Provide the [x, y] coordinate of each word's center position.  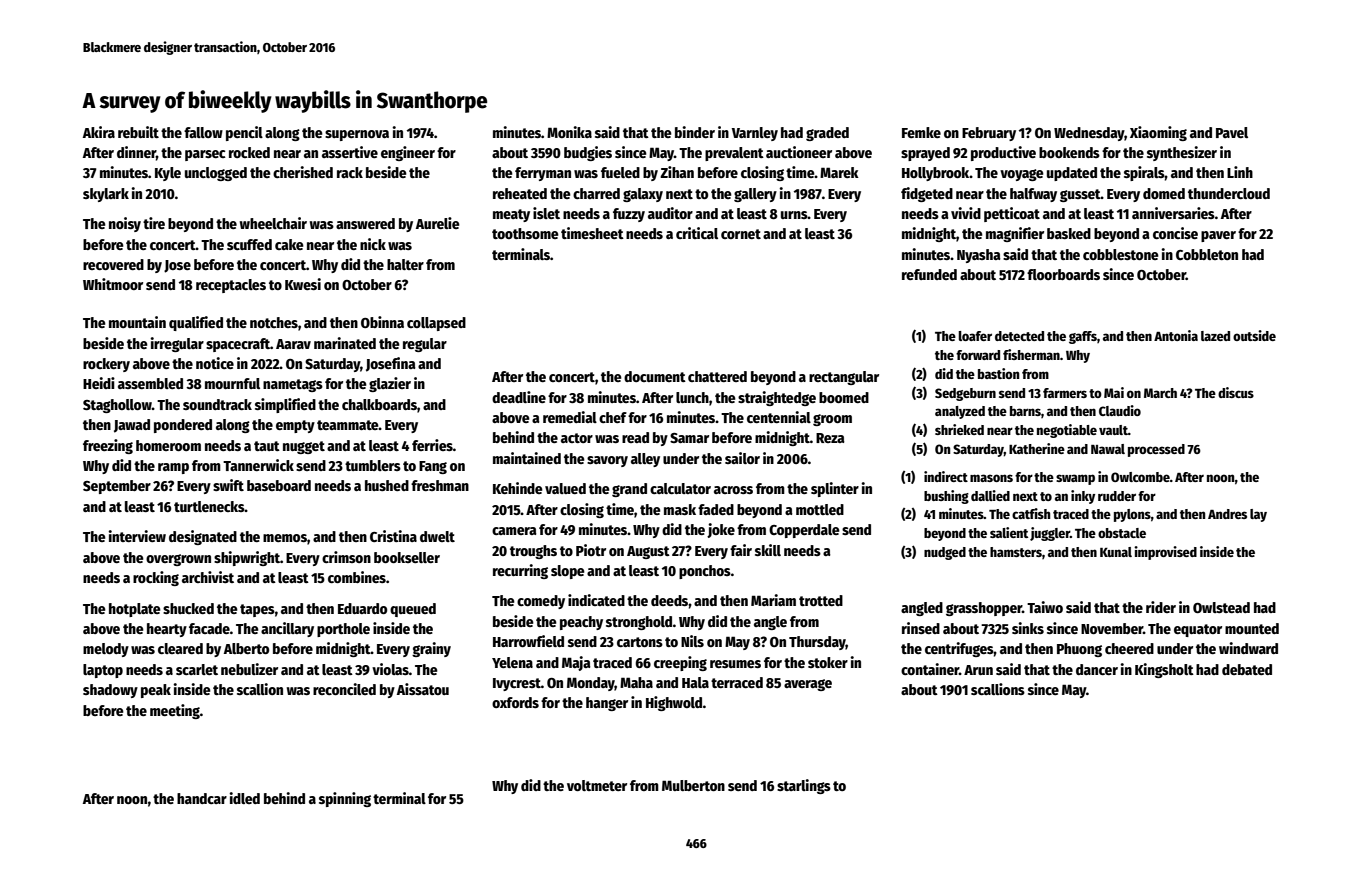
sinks [1028, 628]
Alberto [246, 648]
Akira [99, 132]
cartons [640, 642]
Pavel [1232, 132]
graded [827, 134]
